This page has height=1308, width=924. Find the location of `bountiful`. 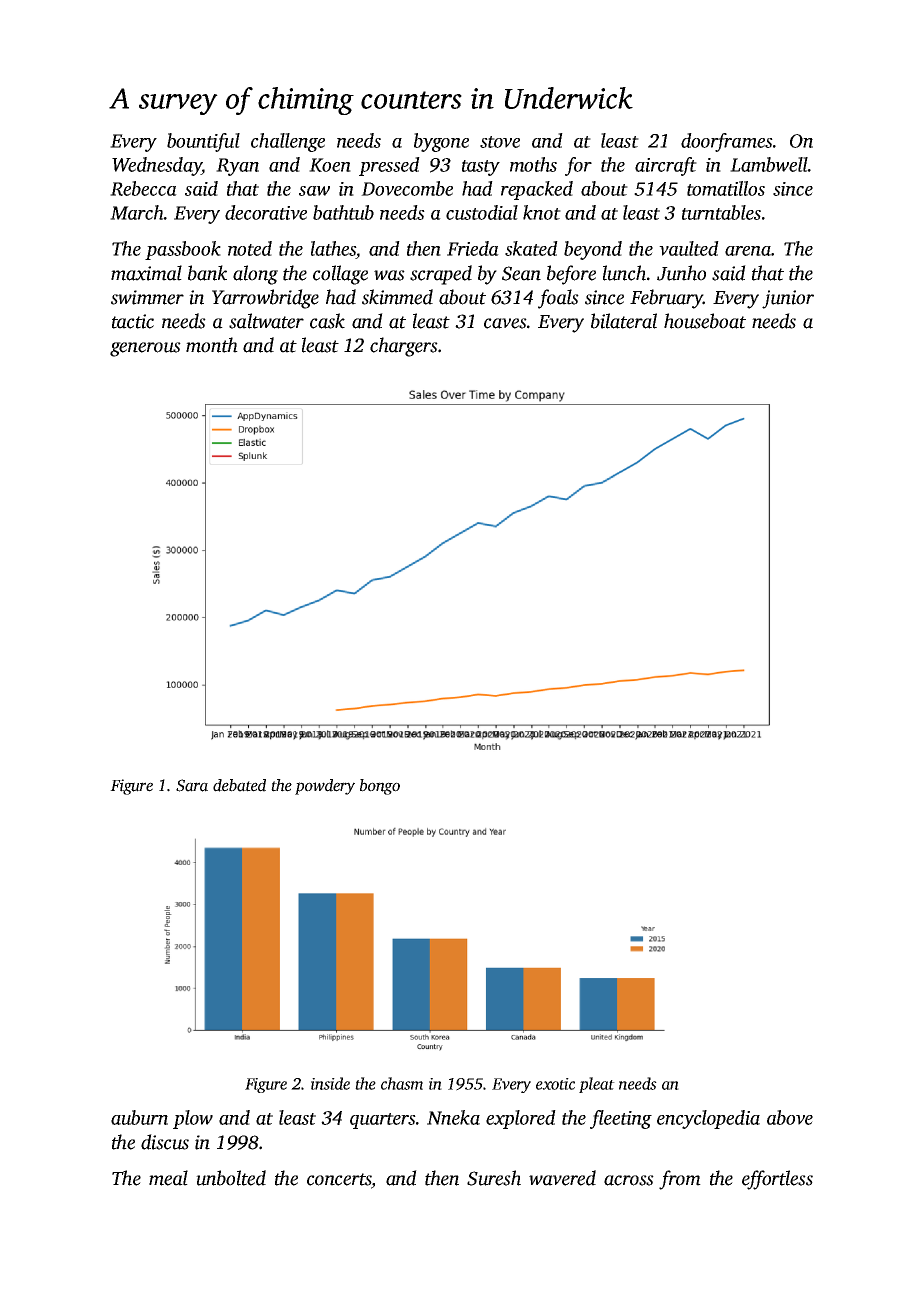

bountiful is located at coordinates (203, 142).
